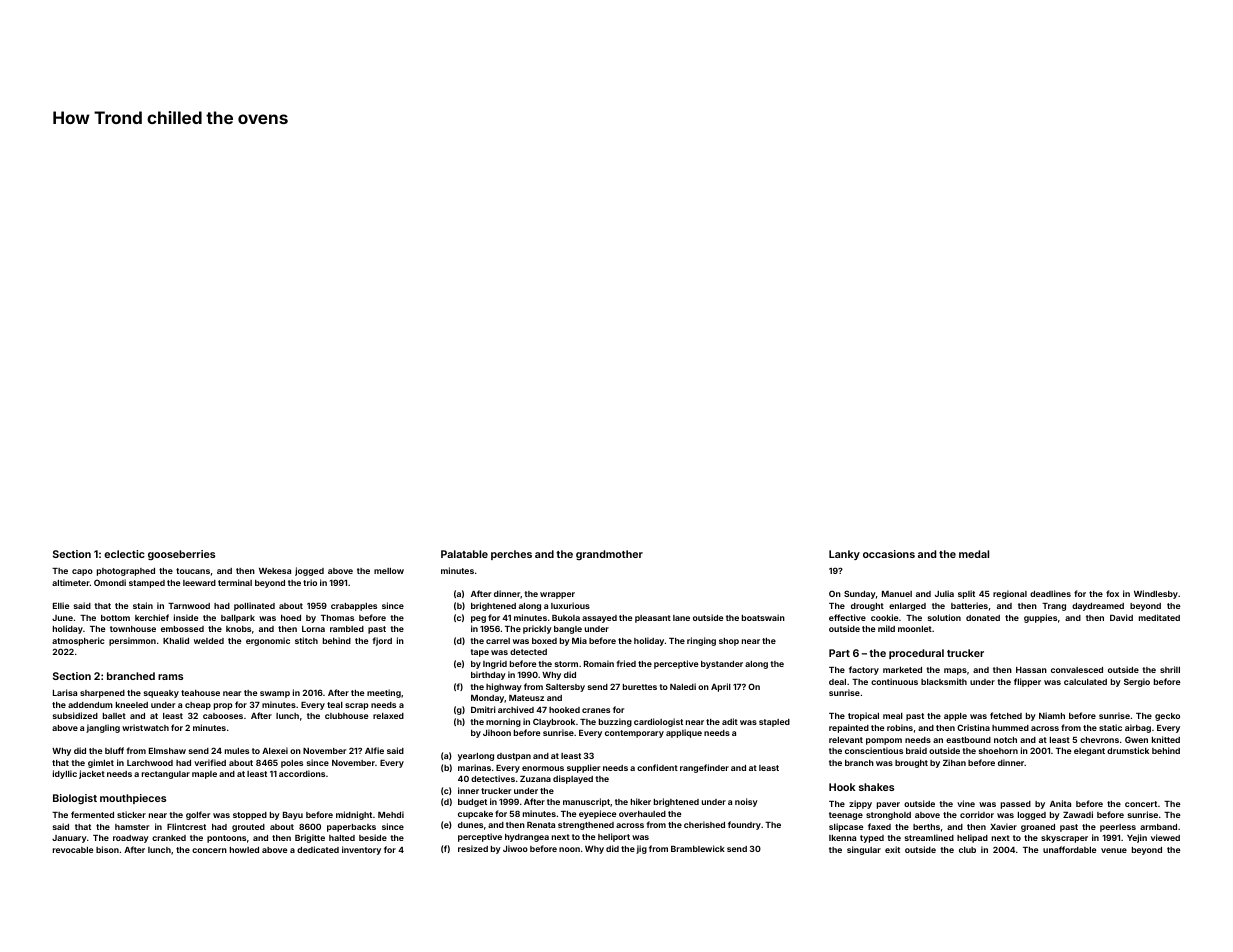  I want to click on drumstick, so click(1128, 750).
